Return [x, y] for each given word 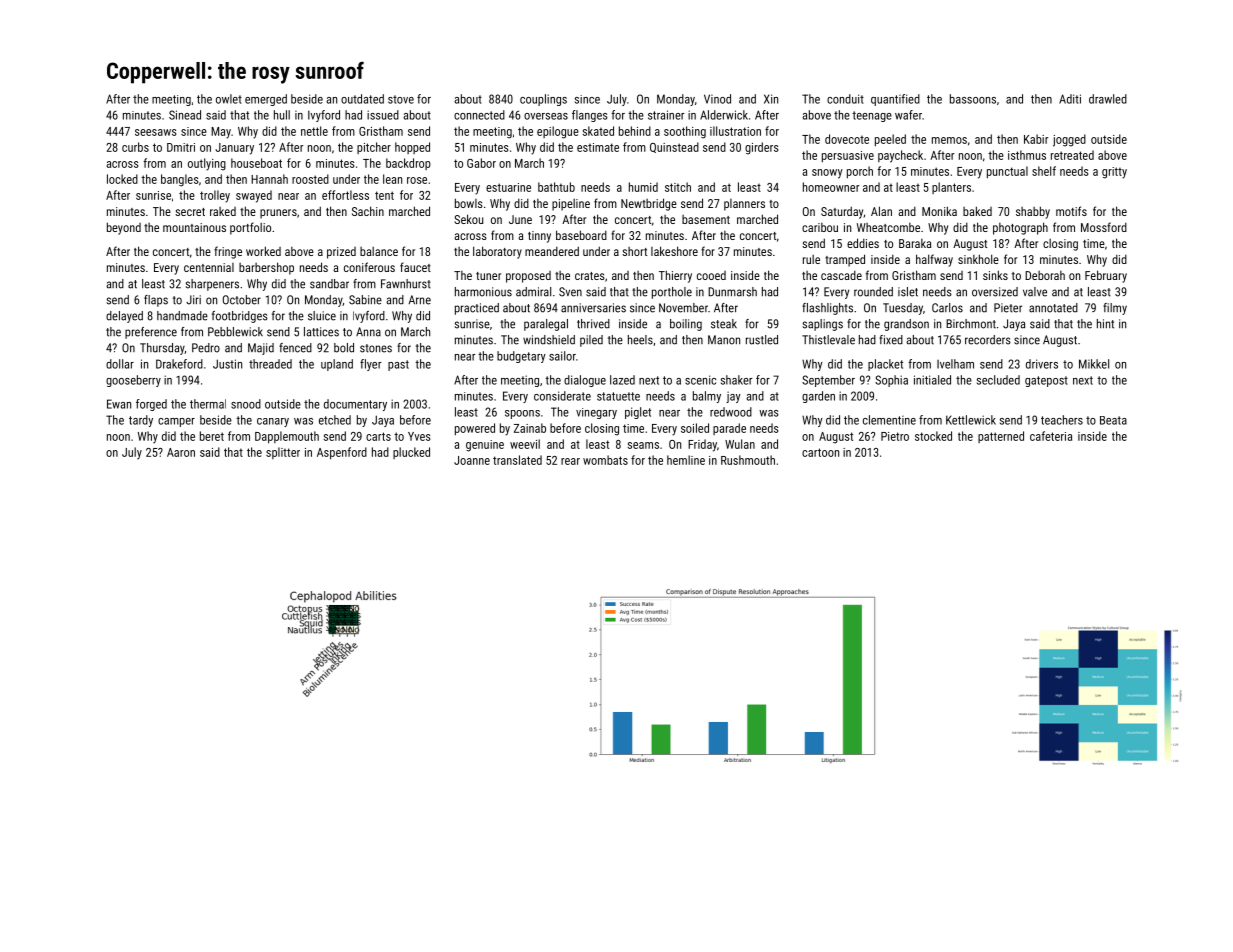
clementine [889, 420]
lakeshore [674, 251]
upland [337, 365]
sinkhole [978, 259]
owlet [229, 99]
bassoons [973, 99]
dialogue [585, 381]
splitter [283, 453]
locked [122, 179]
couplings [543, 100]
